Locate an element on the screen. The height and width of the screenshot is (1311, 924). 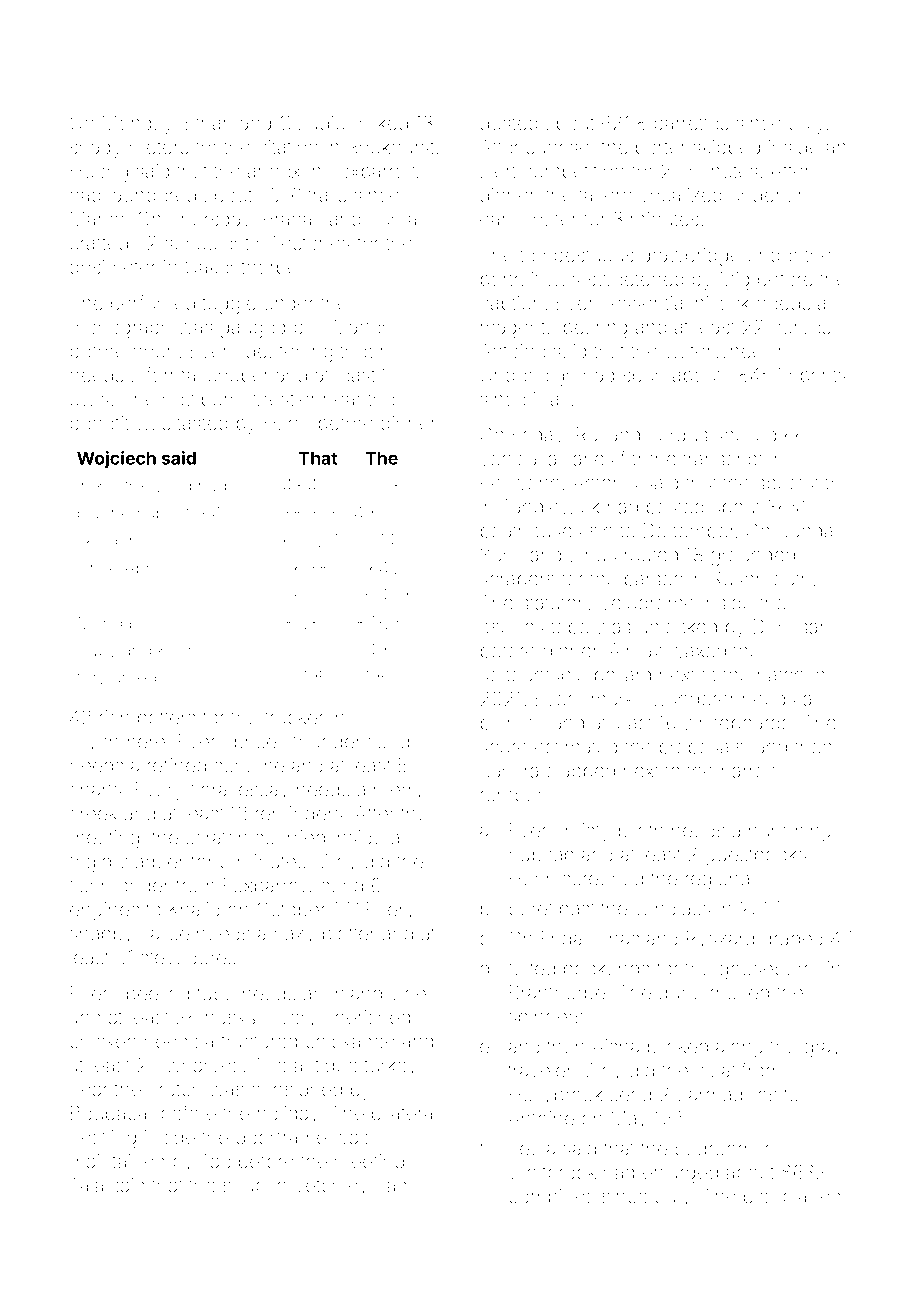
pier is located at coordinates (760, 1198).
